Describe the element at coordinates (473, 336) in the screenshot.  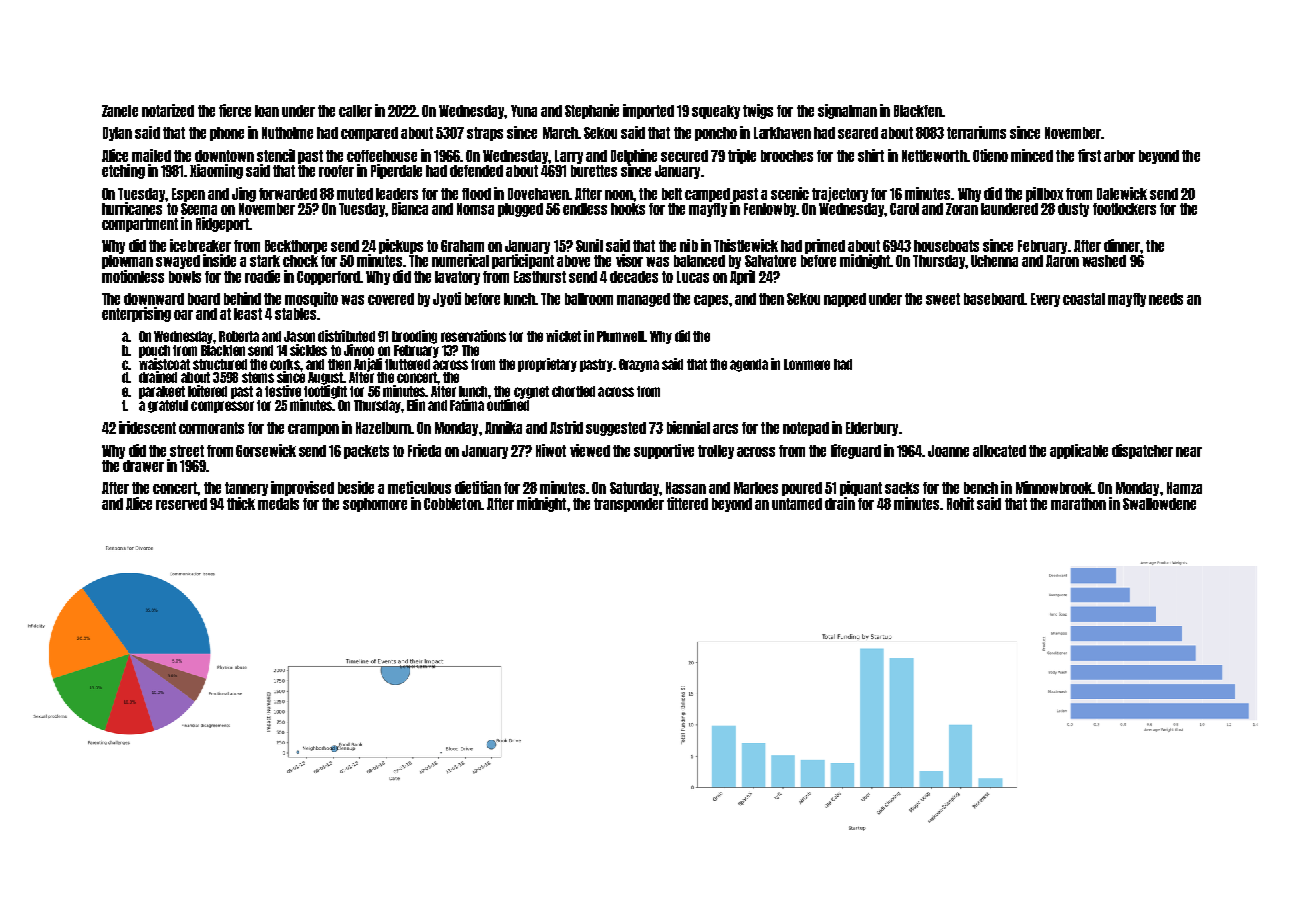
I see `reservations` at that location.
